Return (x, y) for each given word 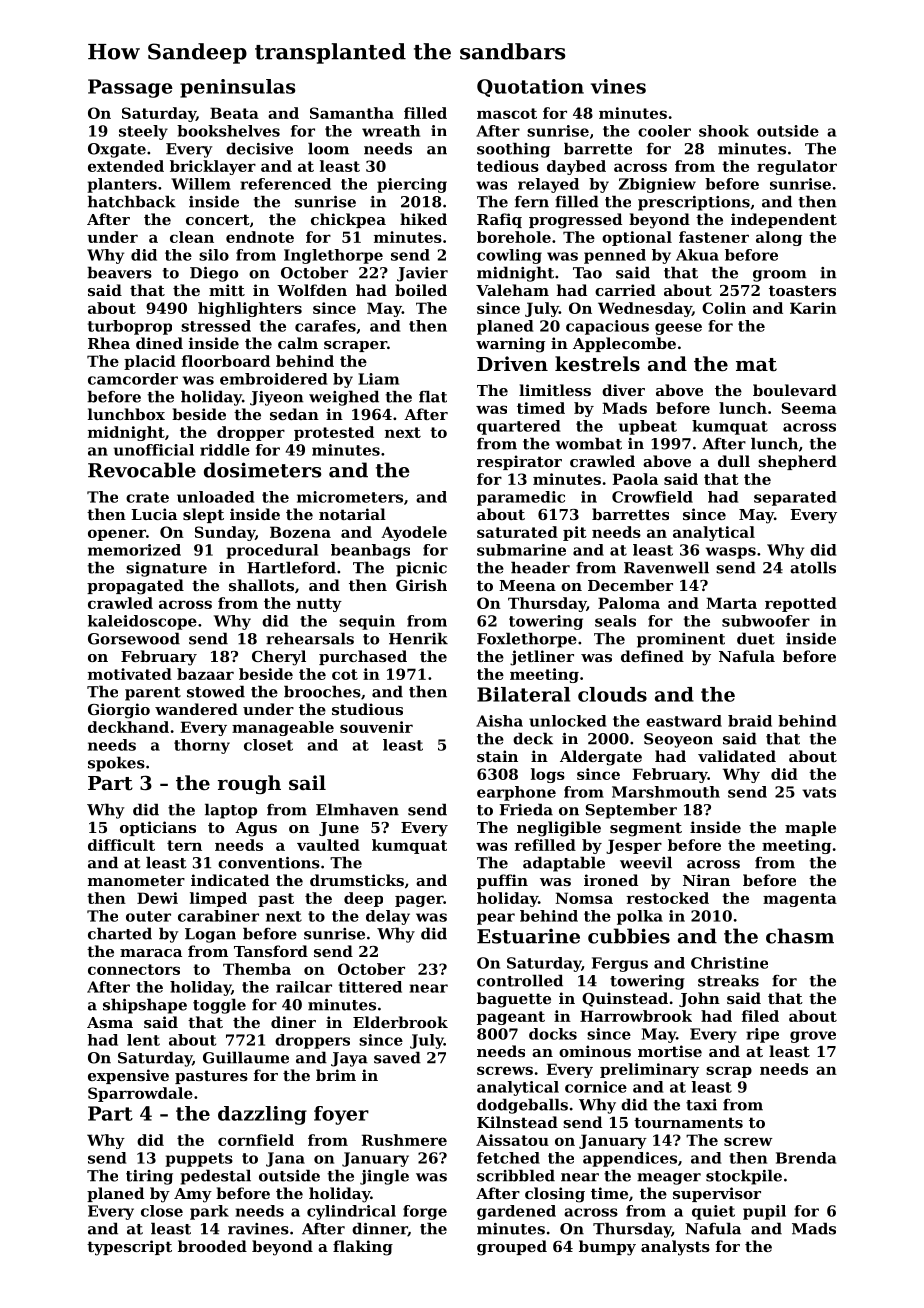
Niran (706, 880)
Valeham (512, 290)
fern (532, 202)
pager (419, 901)
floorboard (226, 361)
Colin (724, 308)
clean (192, 237)
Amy (193, 1195)
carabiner (218, 916)
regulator (797, 167)
